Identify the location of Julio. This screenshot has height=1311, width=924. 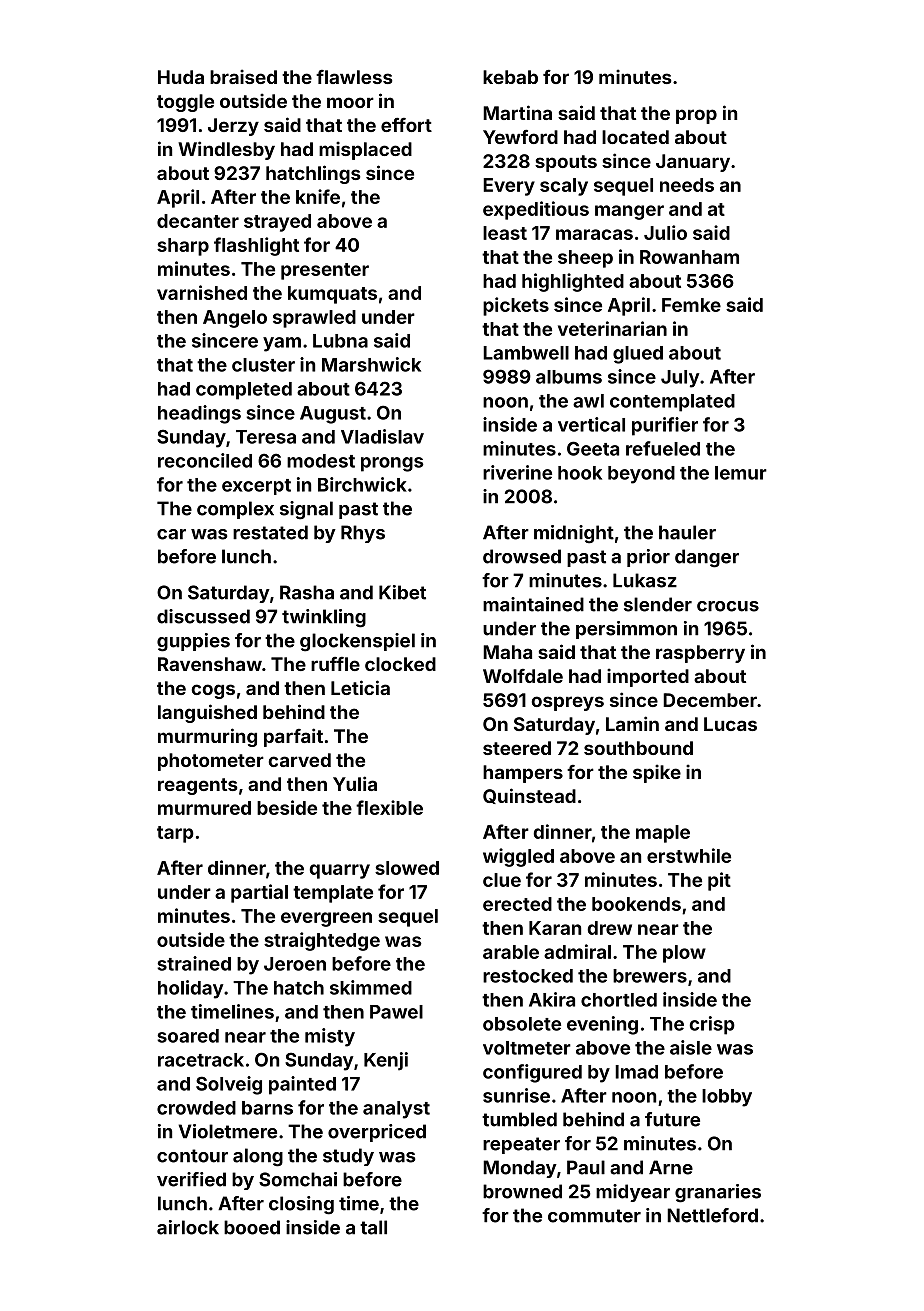
(665, 232).
